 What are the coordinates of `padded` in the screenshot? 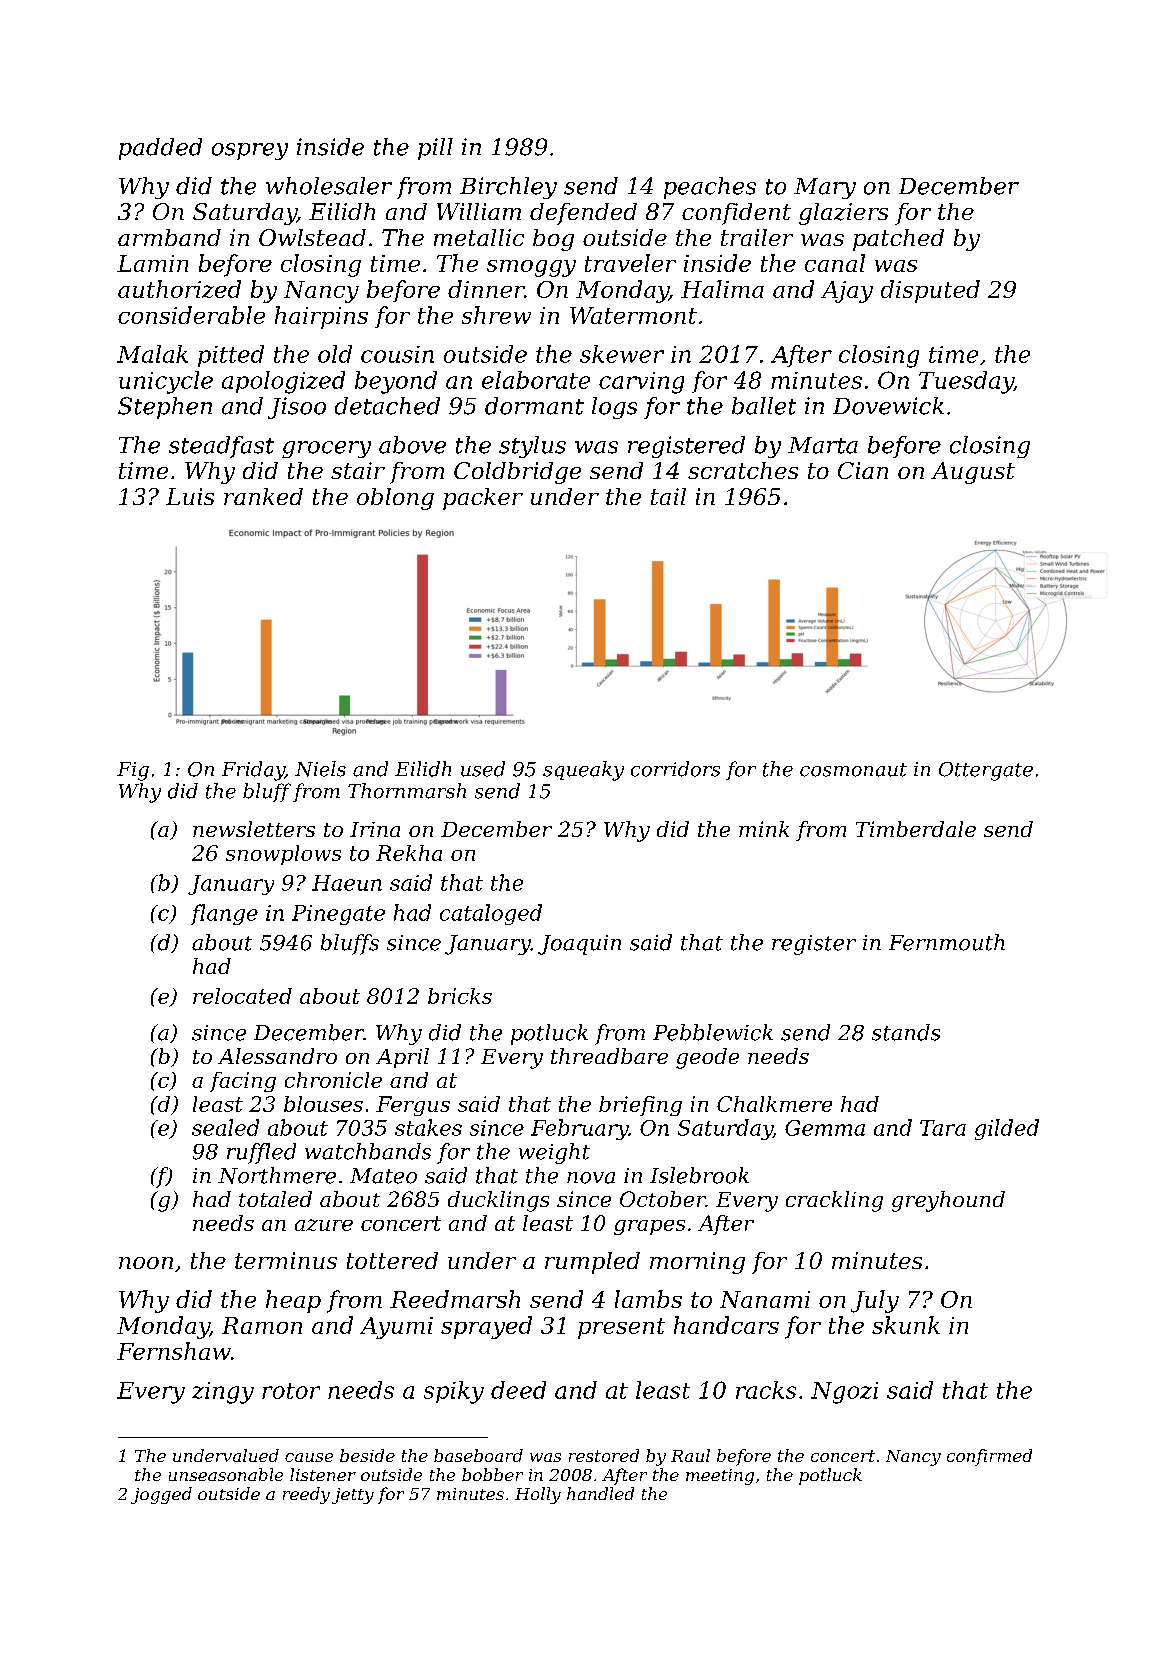 It's located at (160, 149).
